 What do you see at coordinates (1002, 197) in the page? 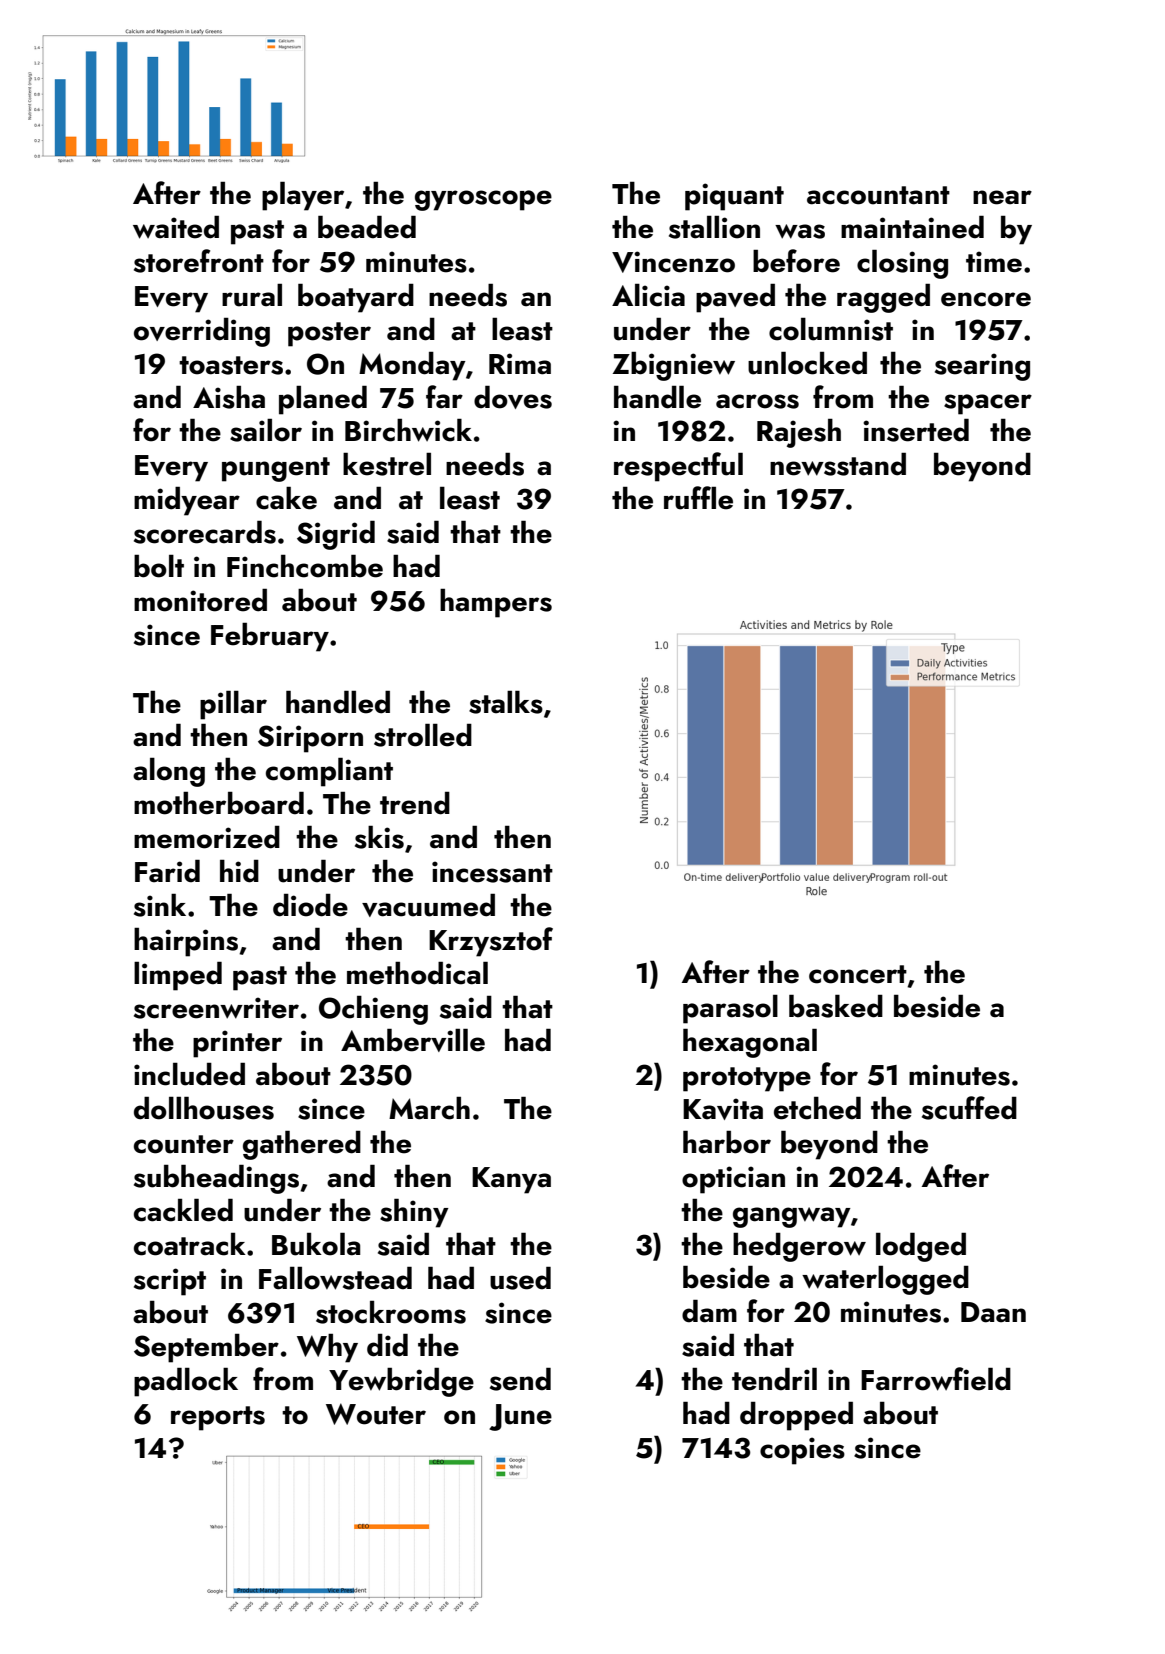
I see `near` at bounding box center [1002, 197].
